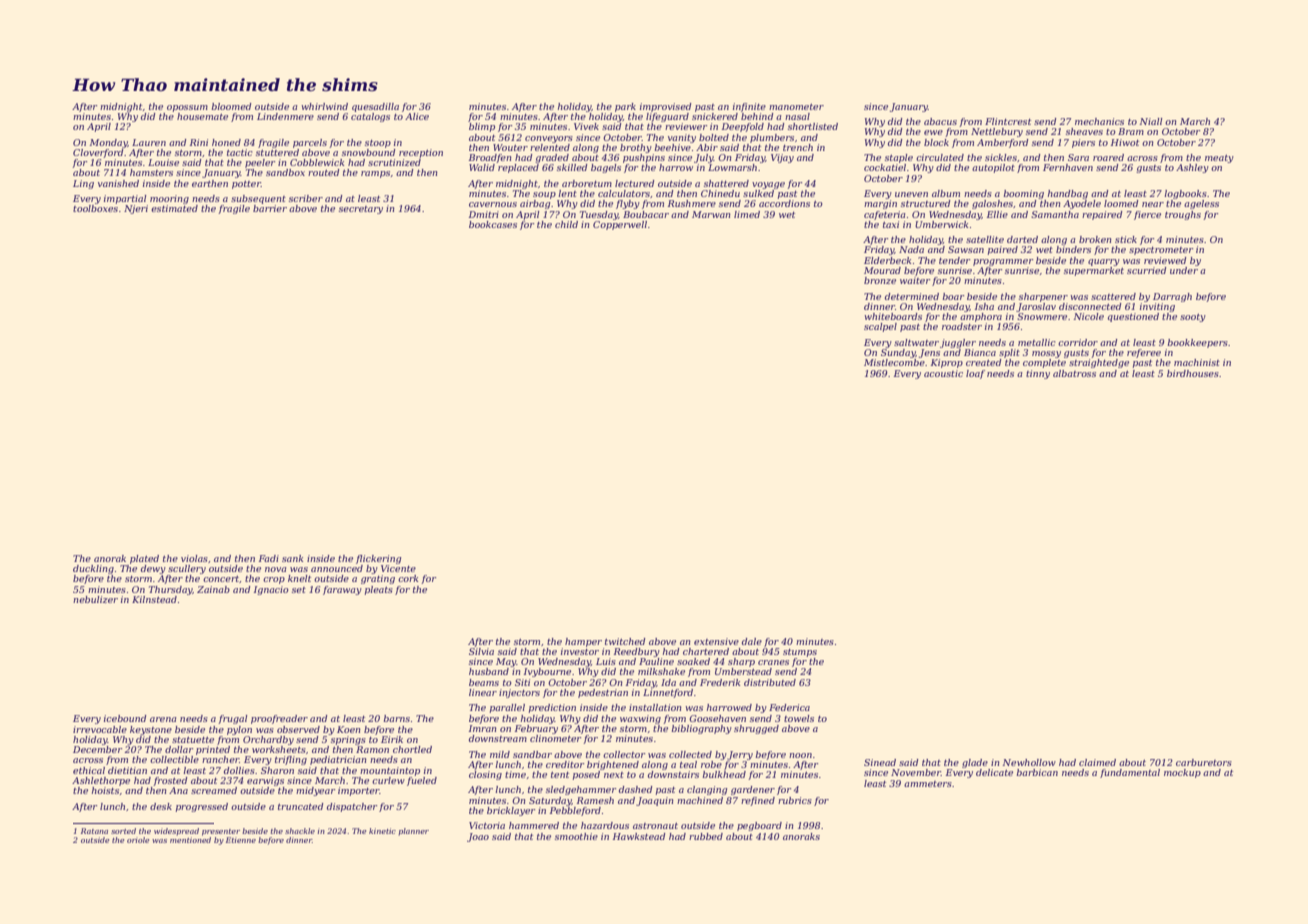 This screenshot has height=924, width=1308. What do you see at coordinates (625, 107) in the screenshot?
I see `park` at bounding box center [625, 107].
